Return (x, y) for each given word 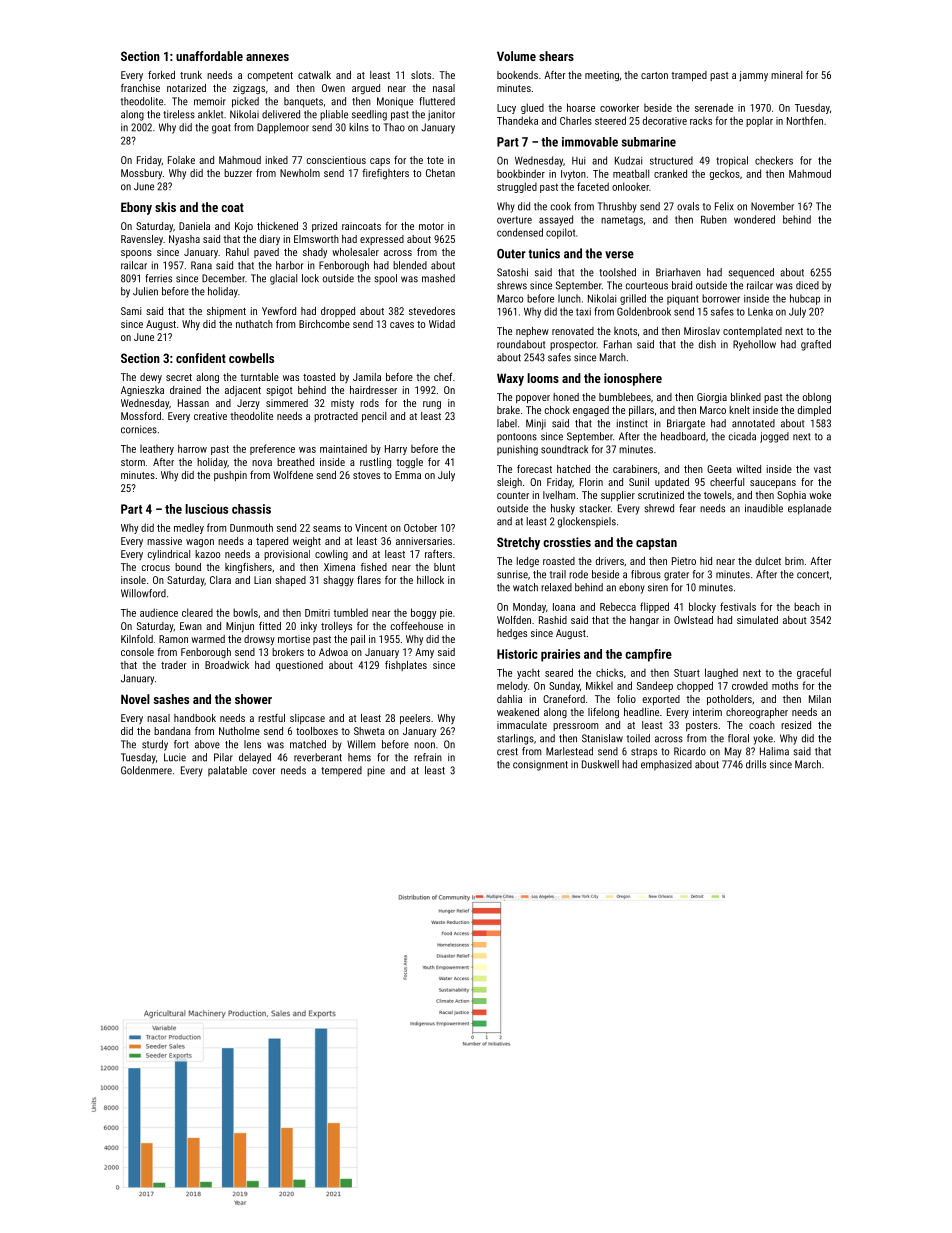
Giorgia (712, 398)
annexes (267, 57)
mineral (786, 75)
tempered (341, 771)
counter (513, 495)
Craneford (564, 698)
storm (133, 462)
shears (556, 56)
